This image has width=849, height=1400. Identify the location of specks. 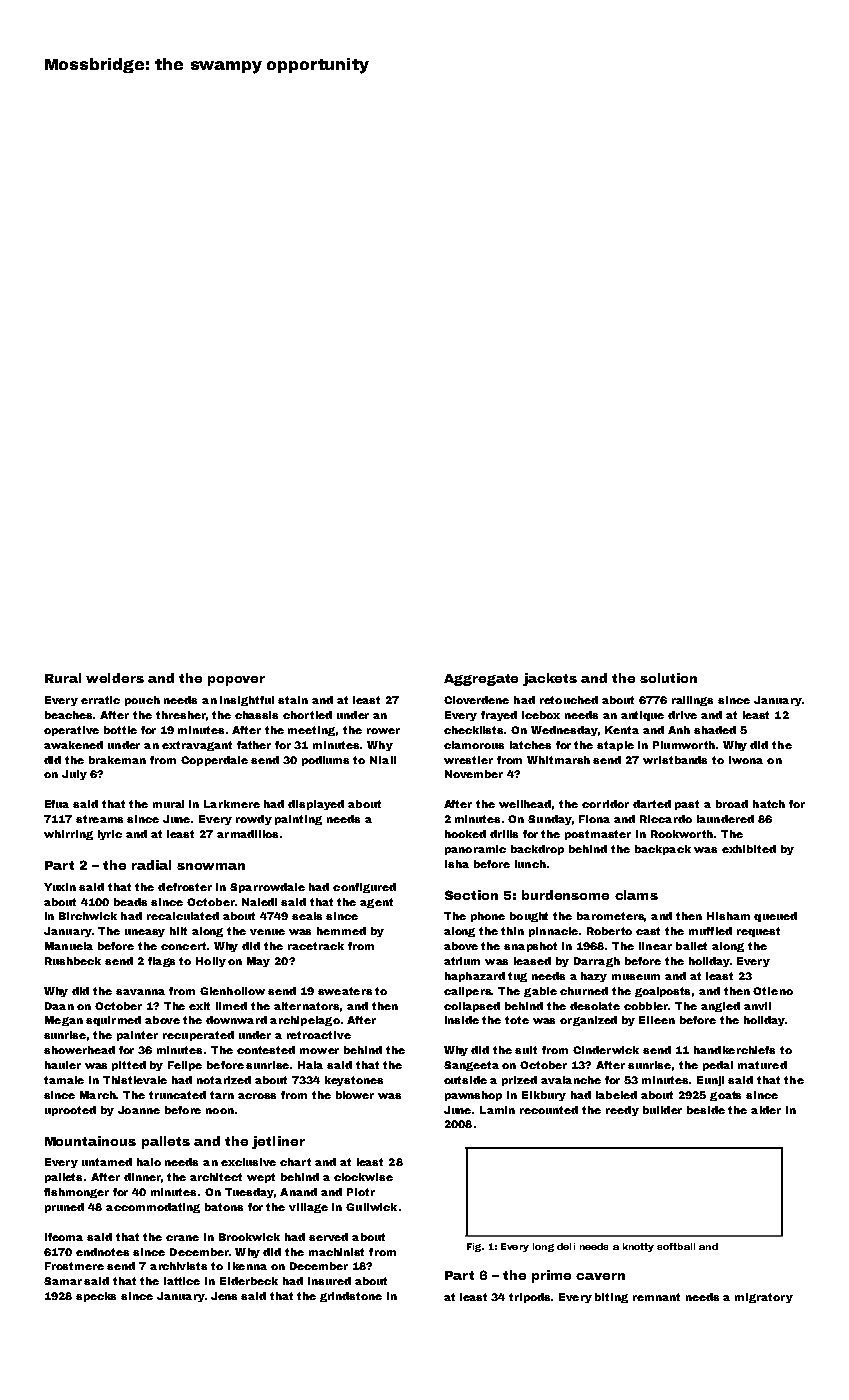
(96, 1297).
